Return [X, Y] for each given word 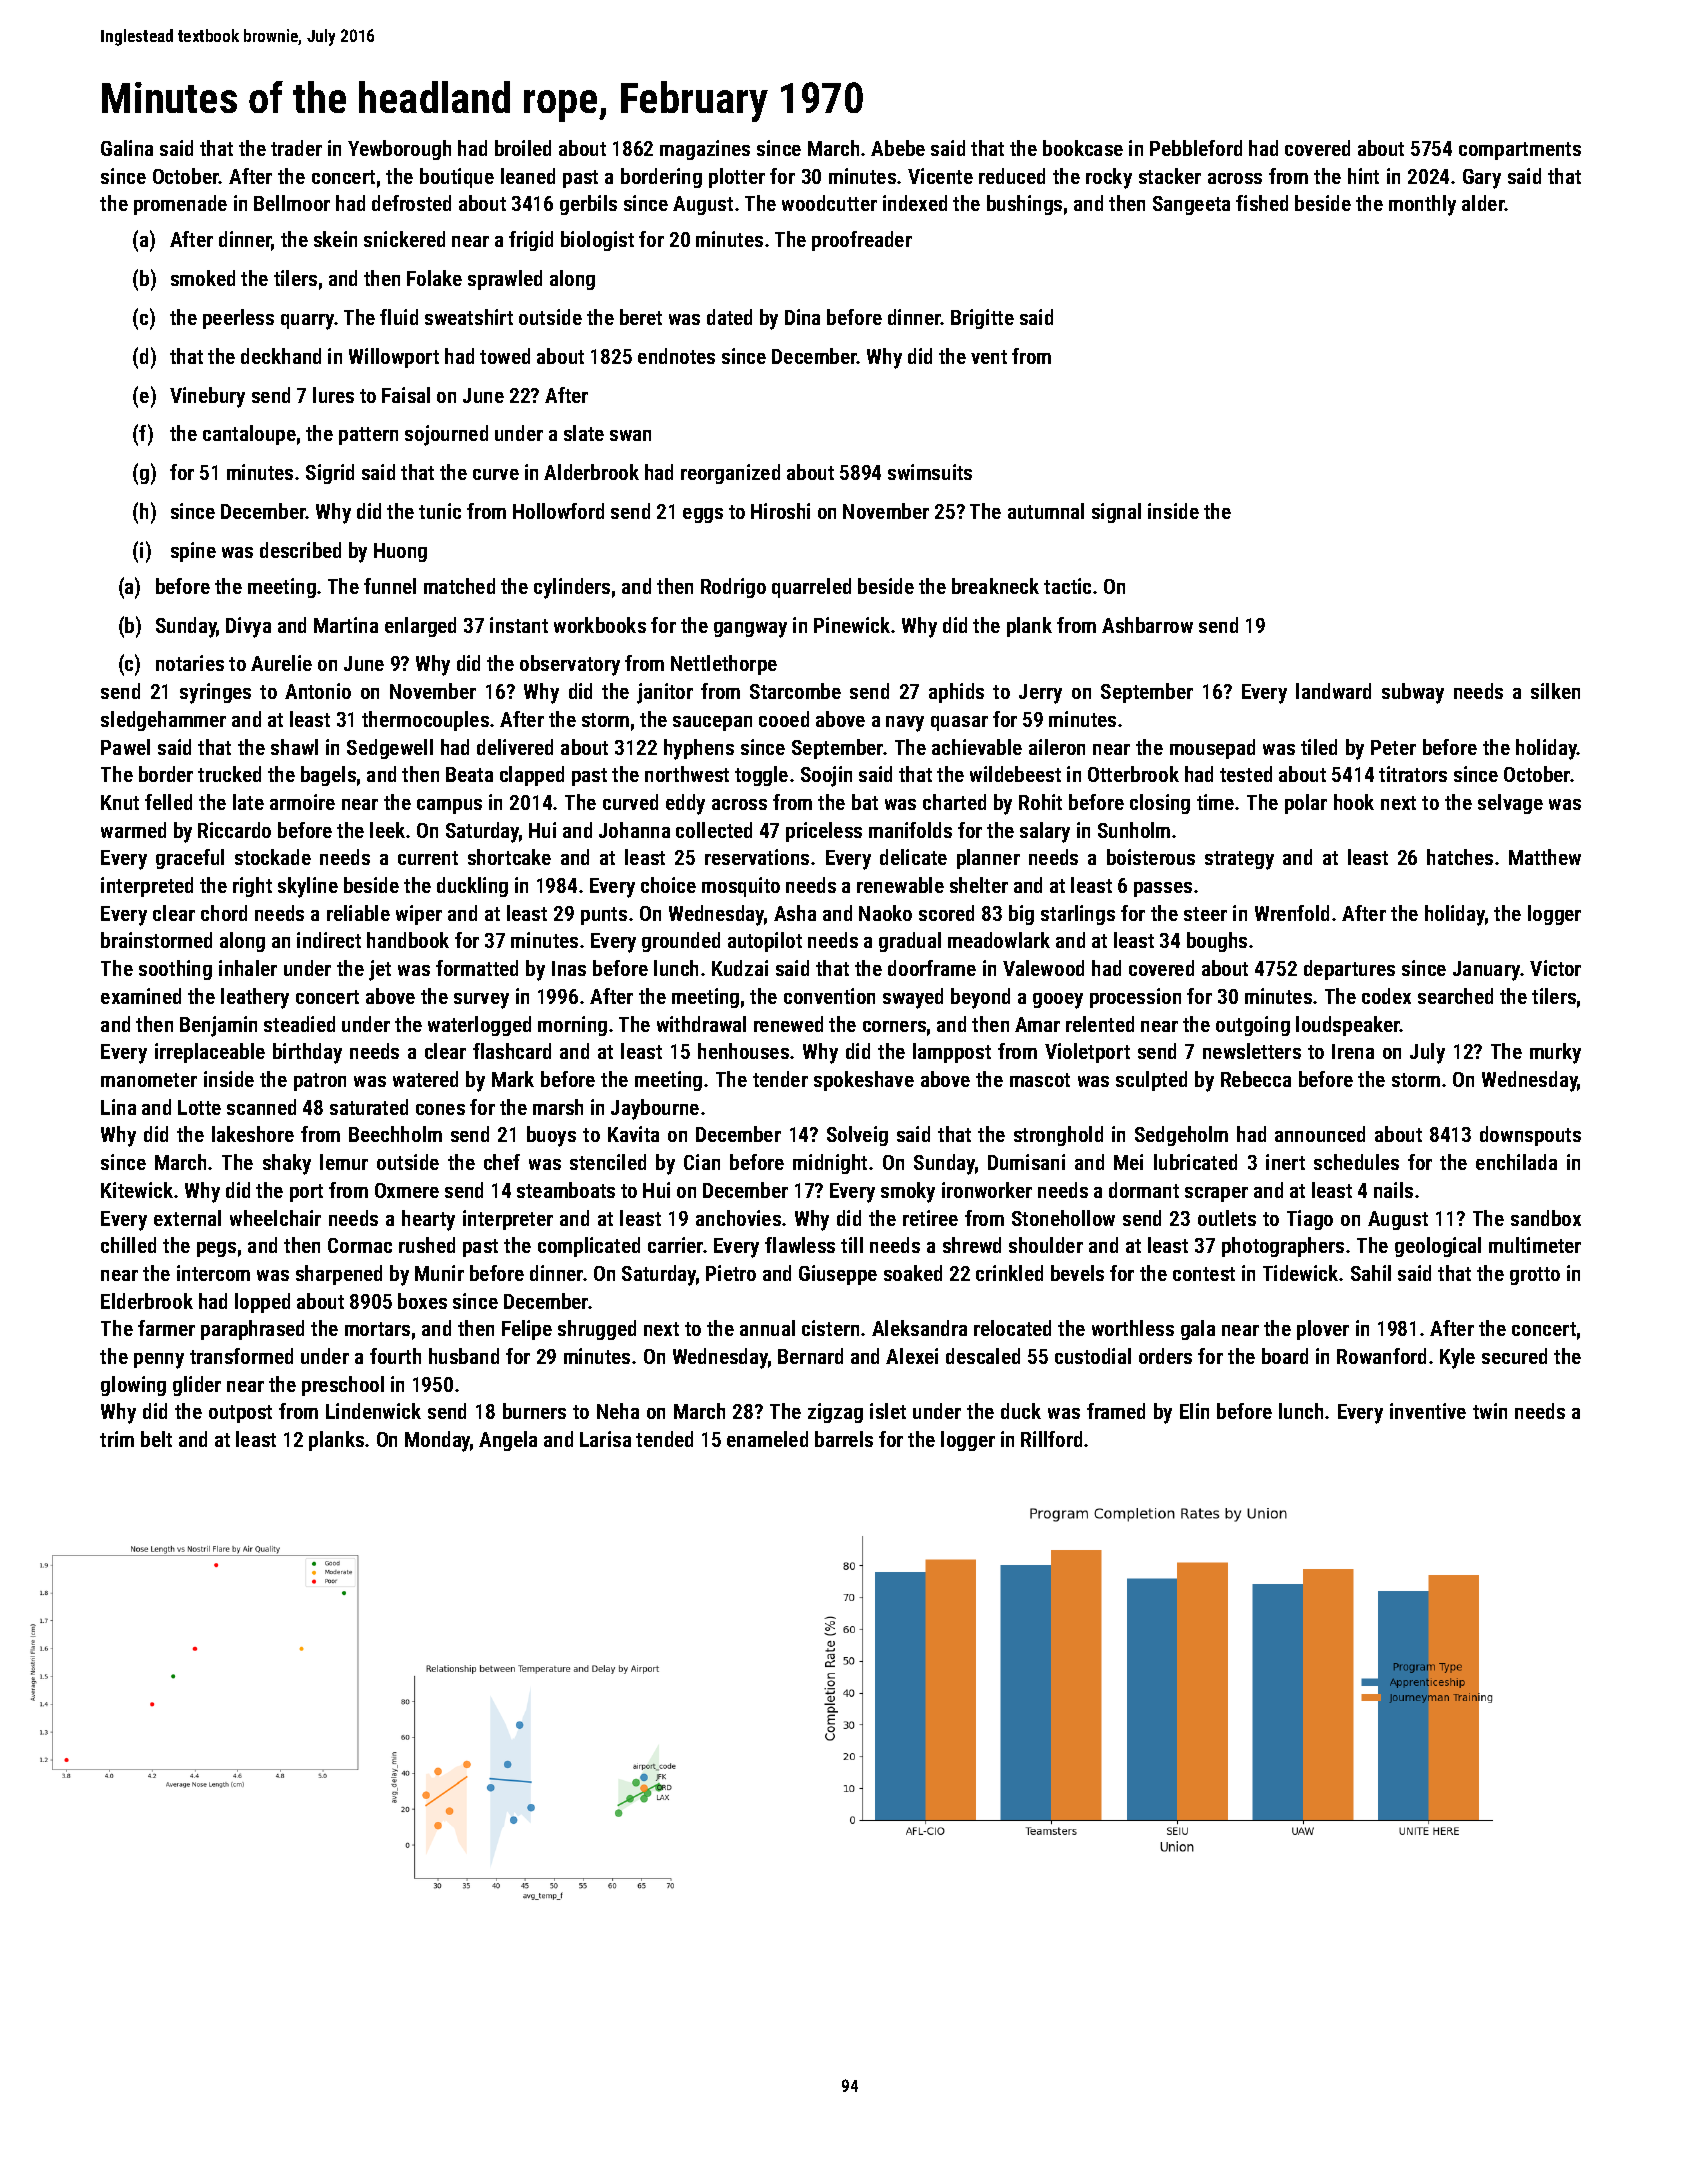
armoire [302, 802]
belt [156, 1439]
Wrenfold [1292, 913]
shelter [979, 885]
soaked [913, 1273]
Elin [1194, 1411]
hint [1363, 176]
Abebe [898, 148]
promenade [180, 205]
